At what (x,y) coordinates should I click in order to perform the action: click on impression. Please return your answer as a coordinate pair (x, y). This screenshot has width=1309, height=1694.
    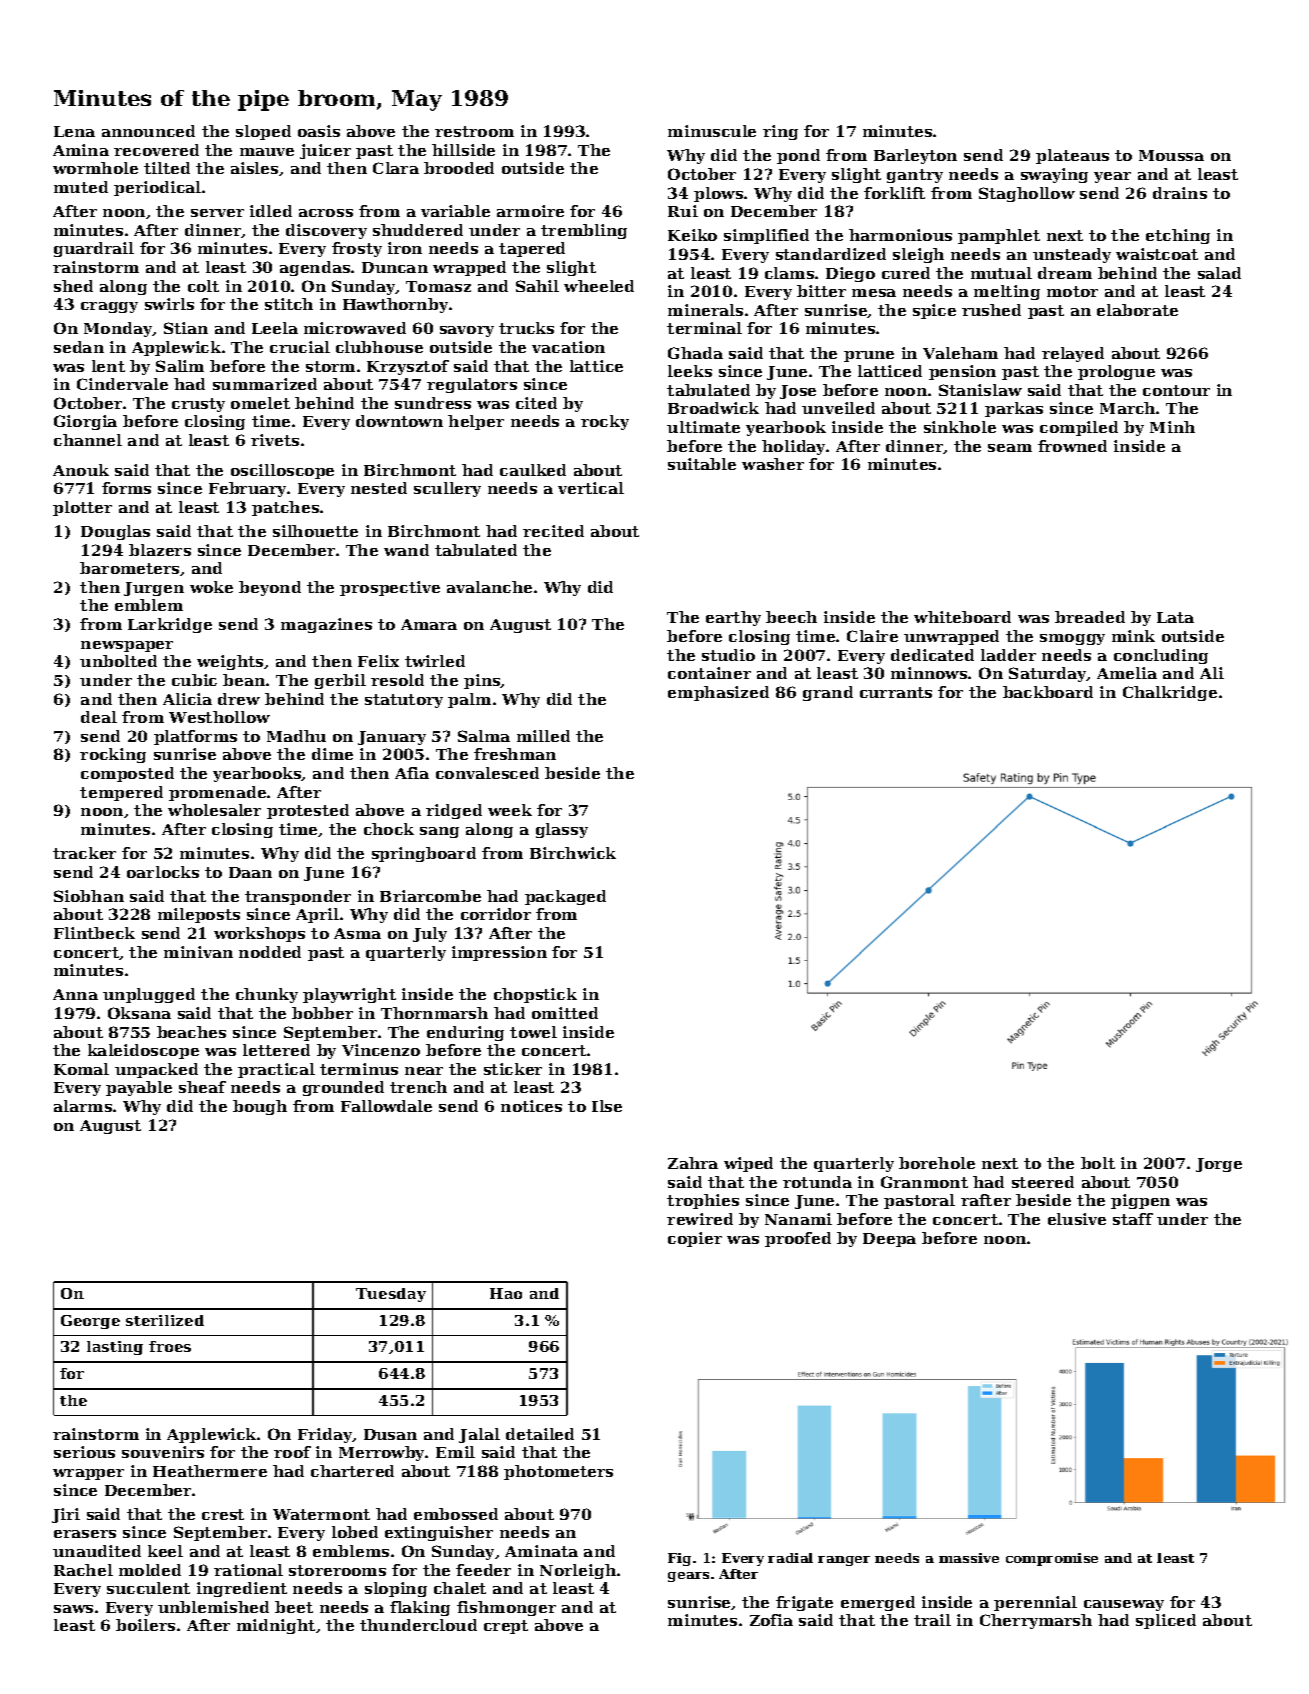
    Looking at the image, I should click on (499, 953).
